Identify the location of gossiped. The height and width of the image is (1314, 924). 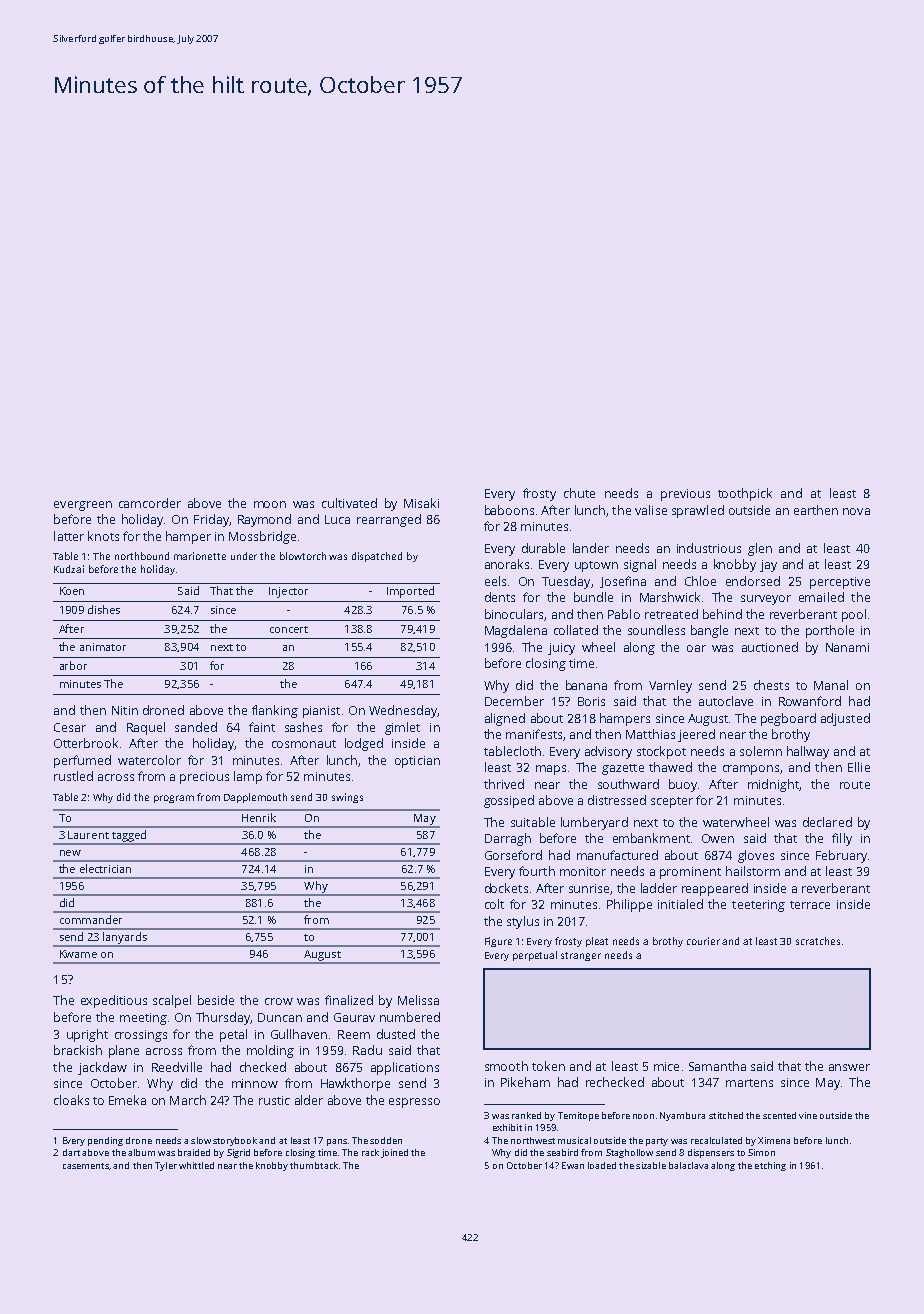
(509, 801).
